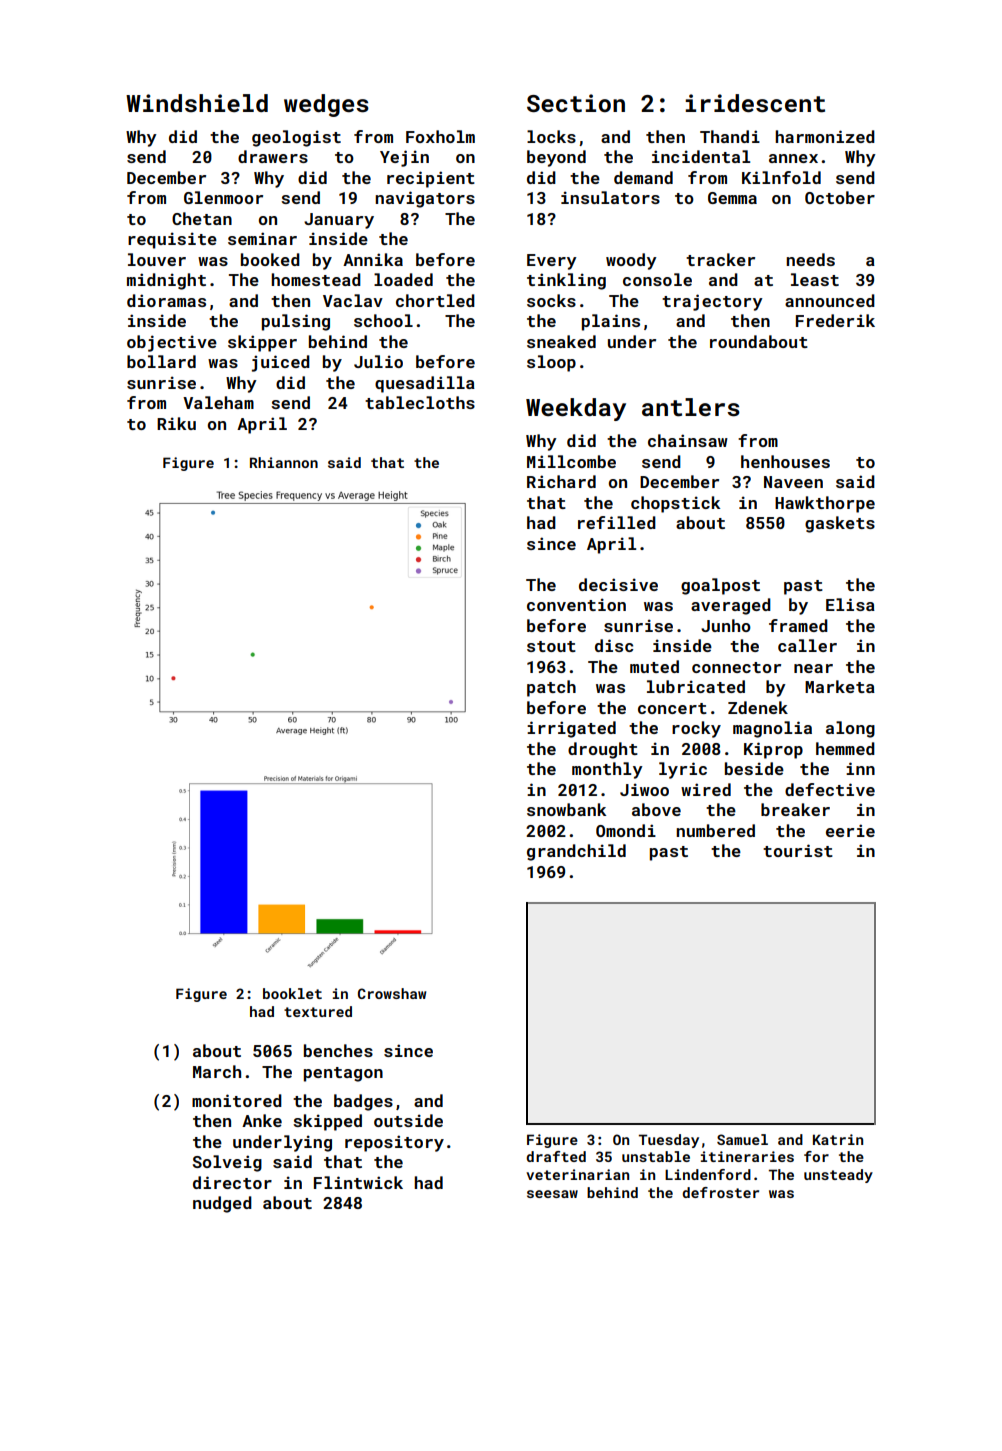  What do you see at coordinates (358, 1182) in the screenshot?
I see `Flintwick` at bounding box center [358, 1182].
